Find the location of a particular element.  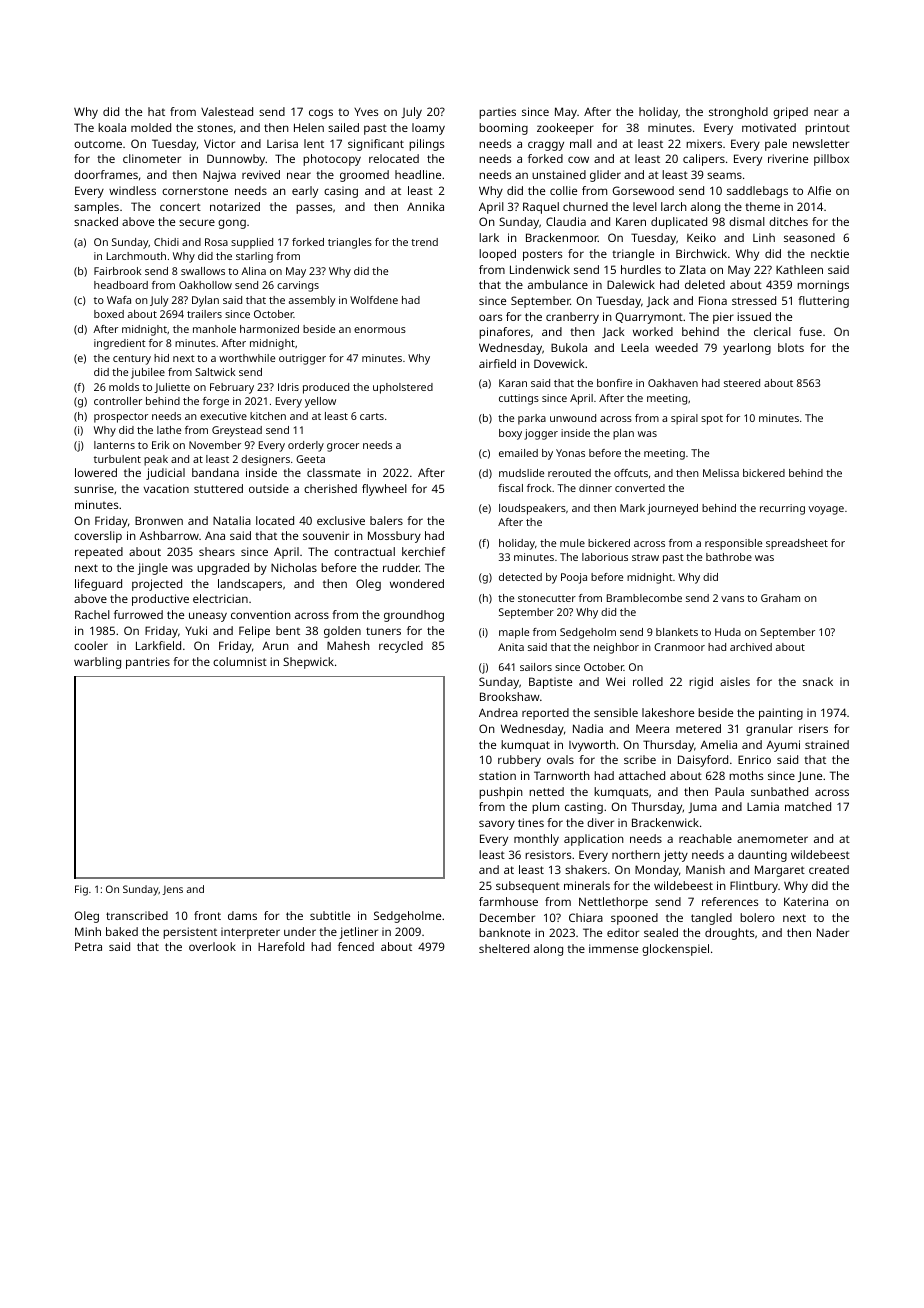

Fig is located at coordinates (81, 890).
